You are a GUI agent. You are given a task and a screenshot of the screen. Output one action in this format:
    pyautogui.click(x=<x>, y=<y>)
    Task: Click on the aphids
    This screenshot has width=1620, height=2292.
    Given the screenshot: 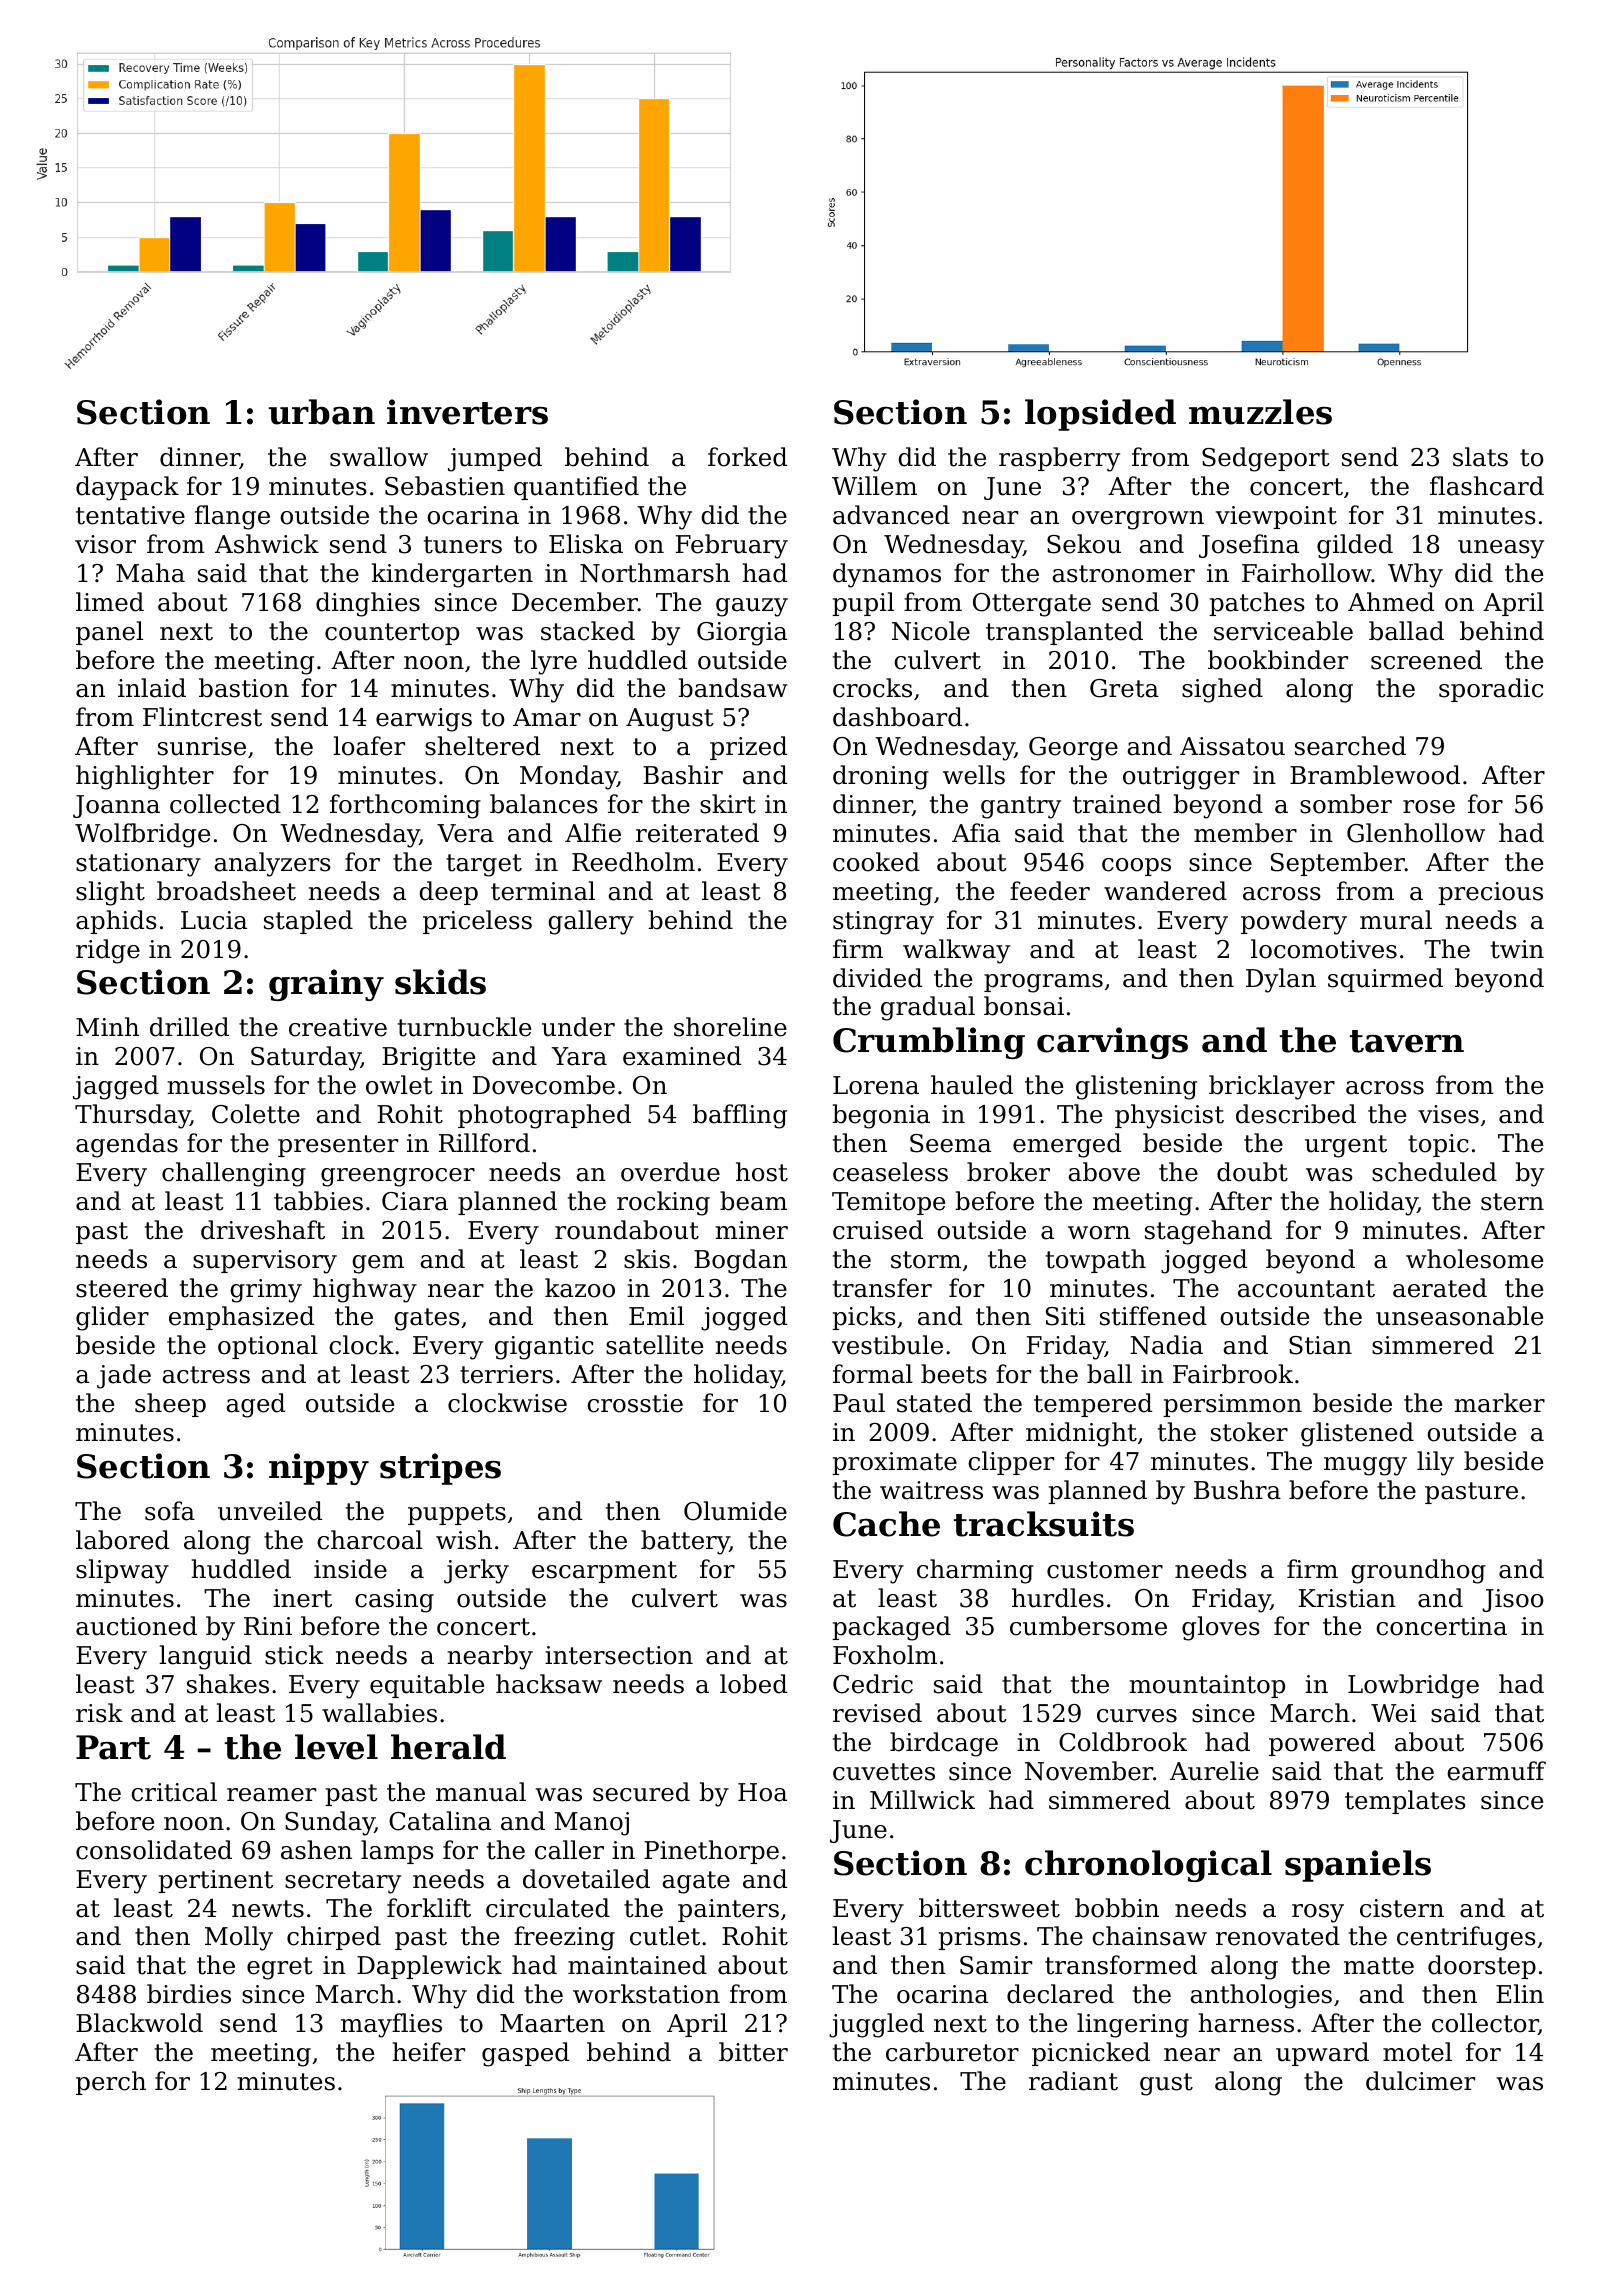 What is the action you would take?
    pyautogui.click(x=116, y=922)
